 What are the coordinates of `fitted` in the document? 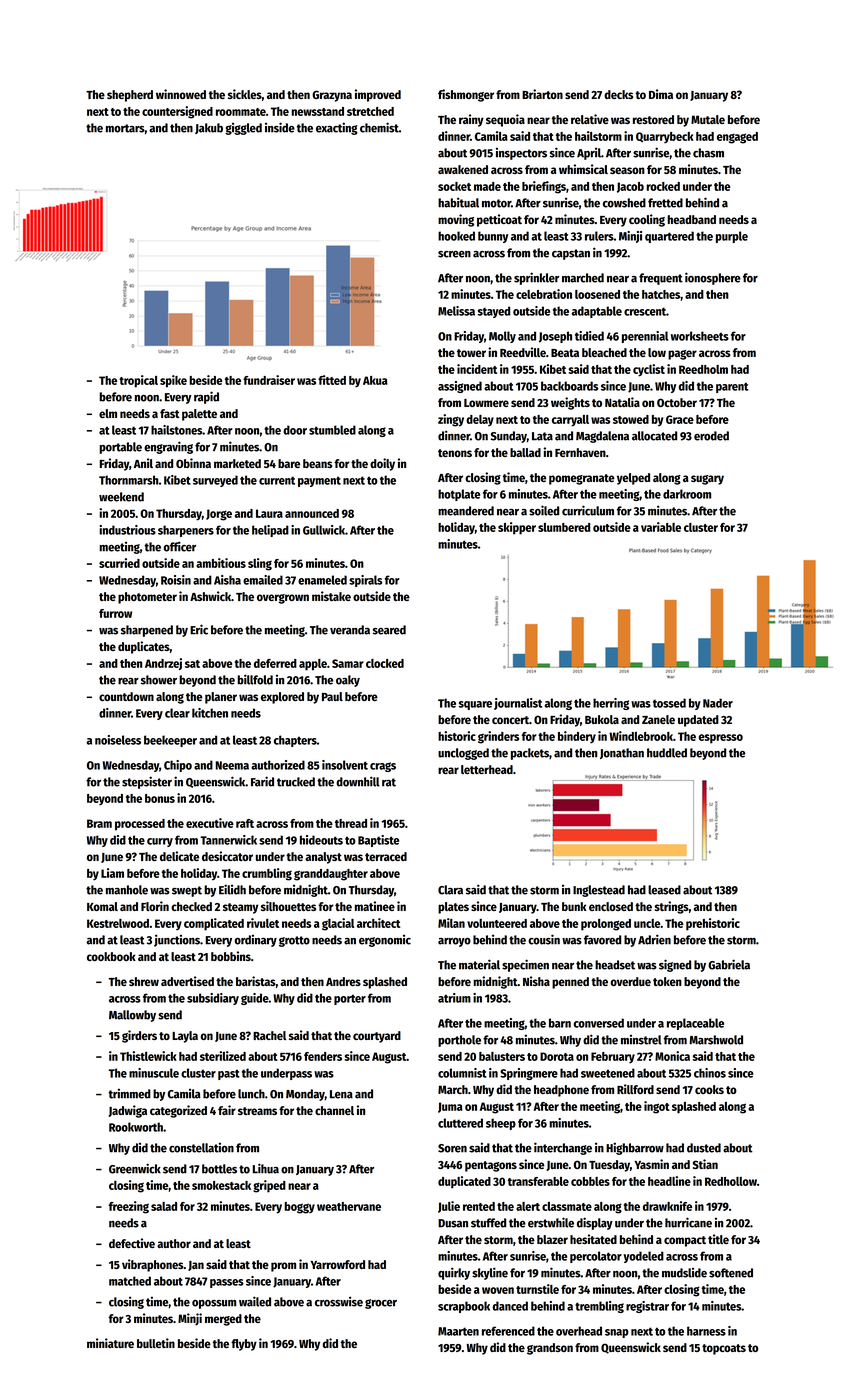 It's located at (332, 380).
